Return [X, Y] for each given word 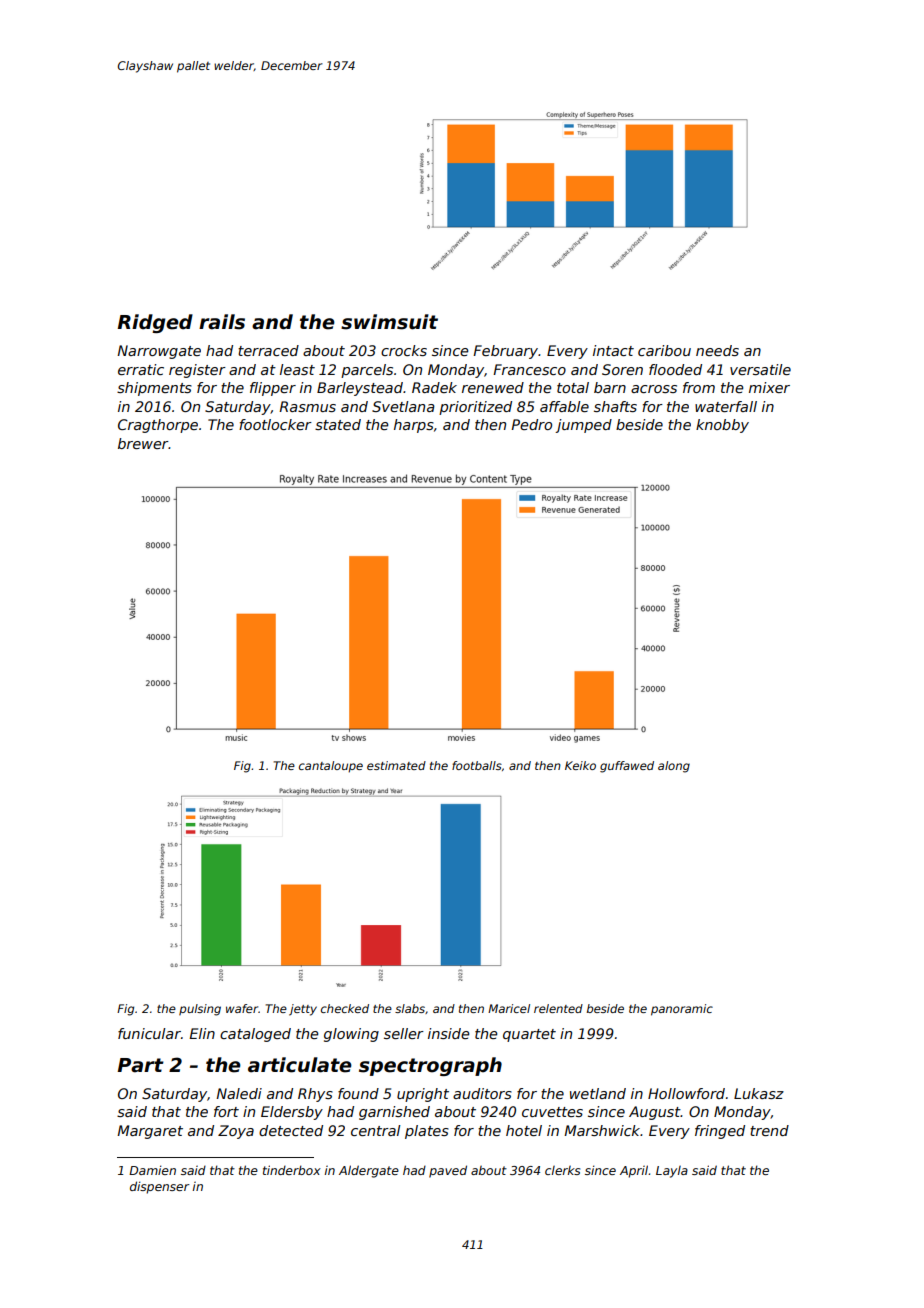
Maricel [509, 1008]
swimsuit [389, 322]
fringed [720, 1132]
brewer [143, 443]
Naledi [239, 1093]
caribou [664, 350]
